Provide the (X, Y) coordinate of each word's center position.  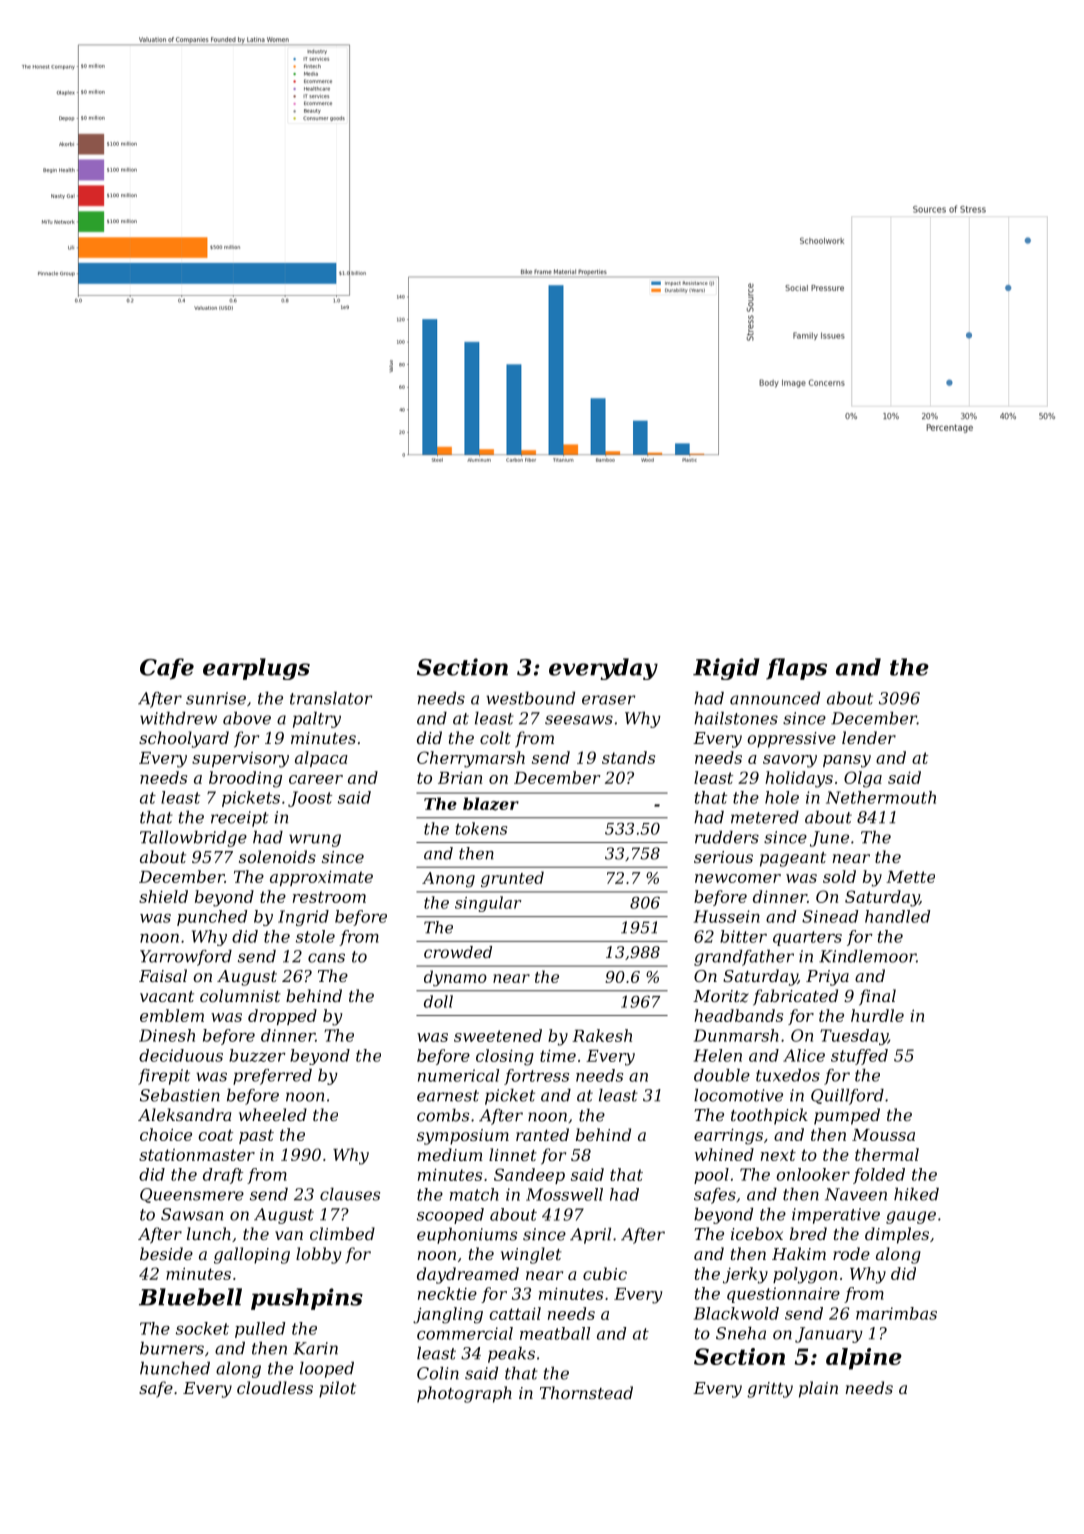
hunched (175, 1368)
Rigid (726, 669)
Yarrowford (186, 958)
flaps (796, 669)
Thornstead (586, 1392)
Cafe (167, 669)
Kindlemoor (867, 956)
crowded (458, 952)
